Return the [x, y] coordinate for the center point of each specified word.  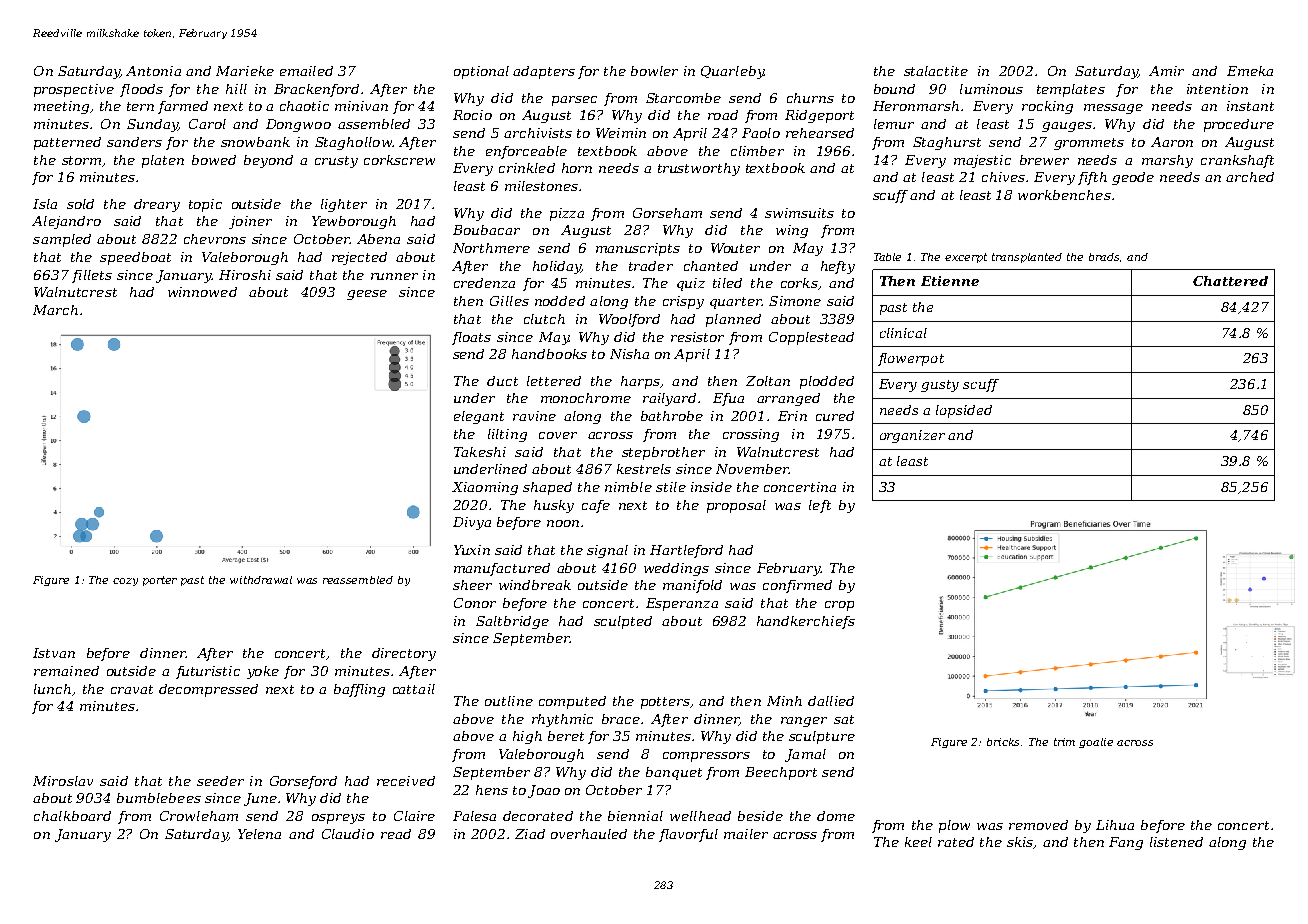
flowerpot [911, 359]
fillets [92, 276]
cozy [125, 582]
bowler [654, 71]
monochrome [586, 398]
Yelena [259, 834]
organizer [912, 436]
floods [141, 90]
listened [1176, 842]
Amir [1166, 71]
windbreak [535, 585]
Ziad [530, 834]
